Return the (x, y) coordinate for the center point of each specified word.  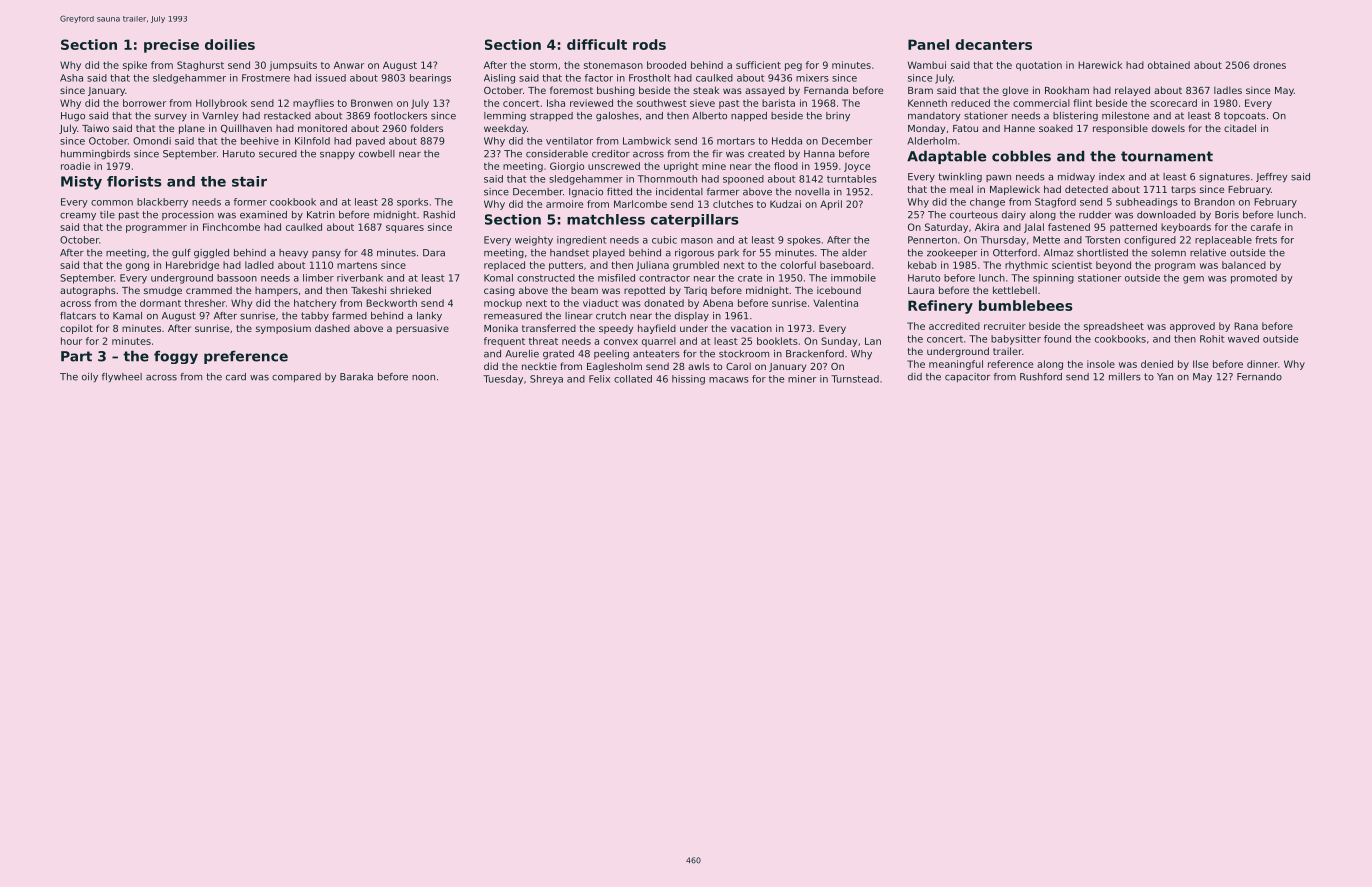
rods (649, 44)
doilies (230, 44)
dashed (332, 328)
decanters (993, 44)
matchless (606, 219)
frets (1266, 240)
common (112, 203)
